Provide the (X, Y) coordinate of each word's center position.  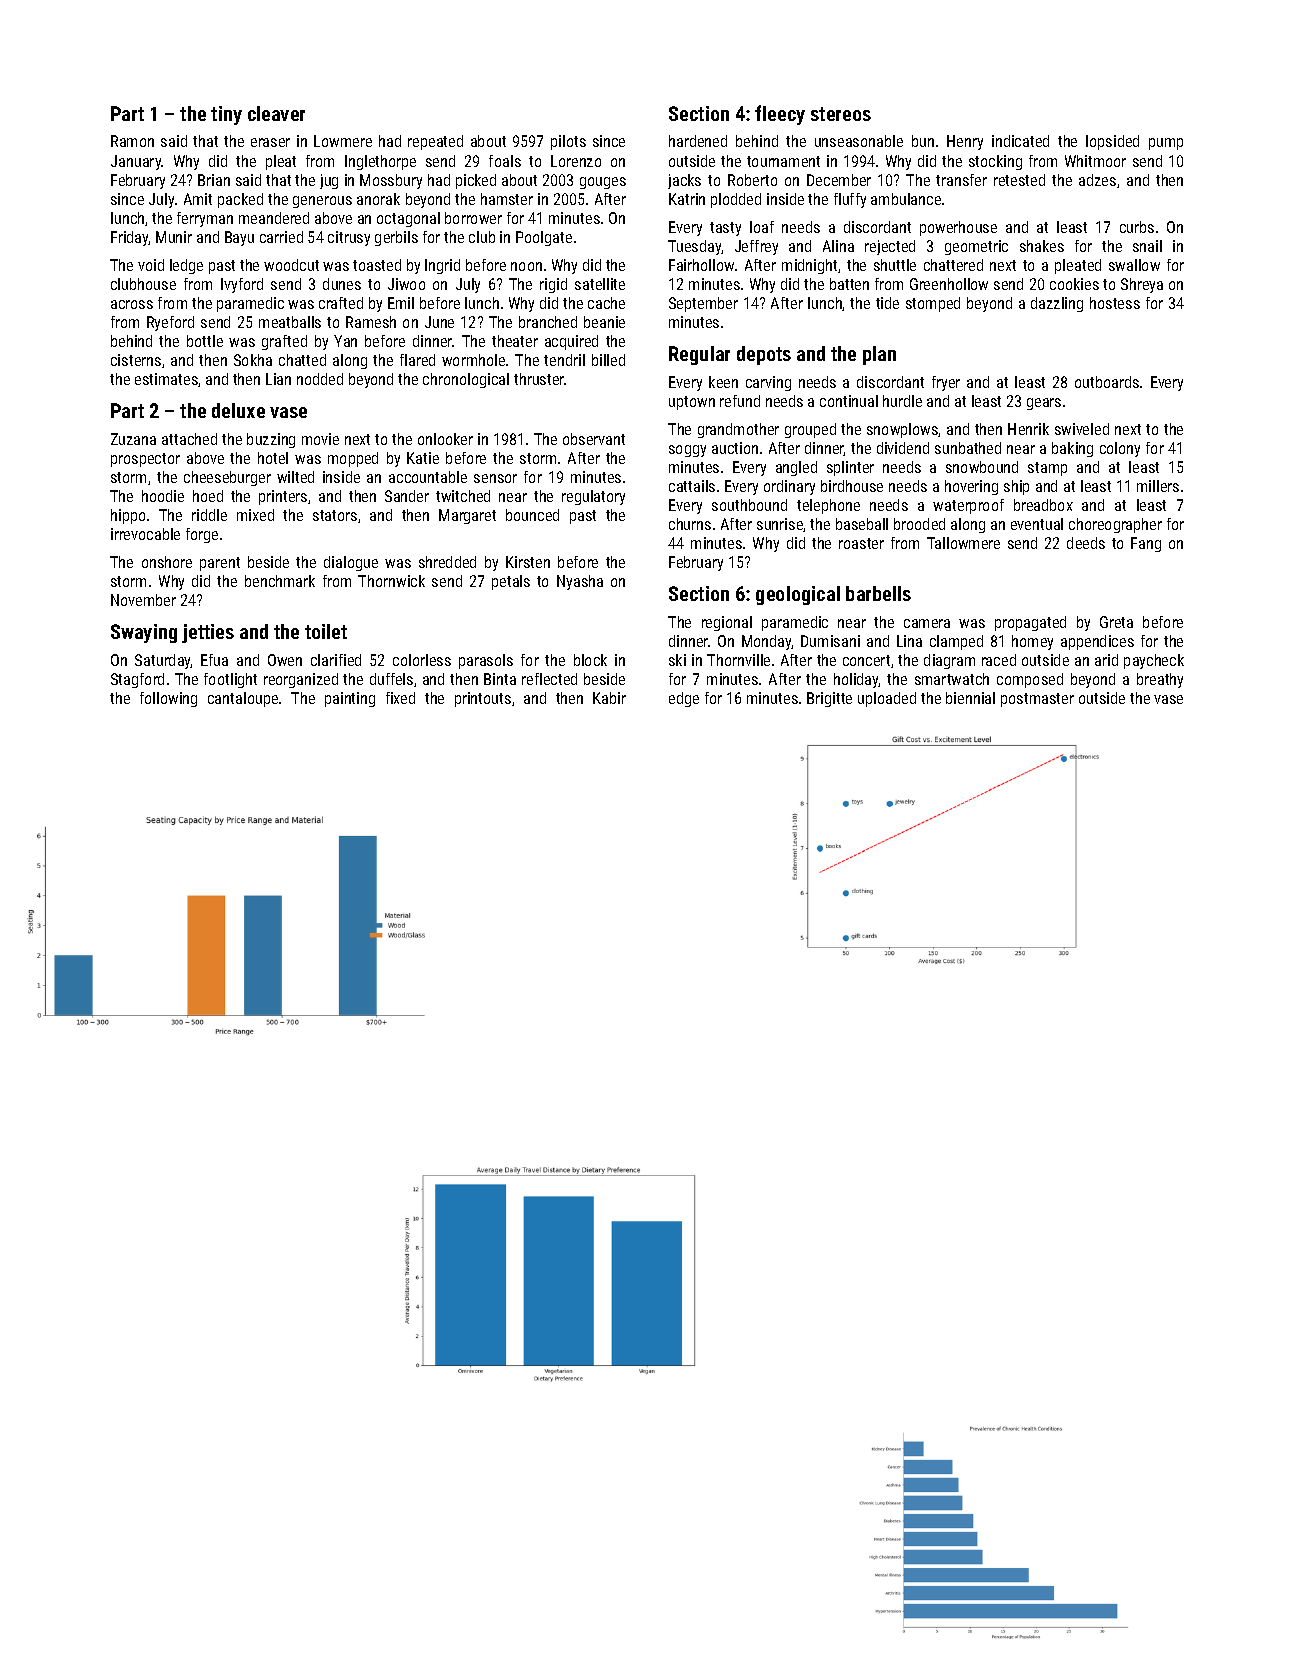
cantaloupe (243, 699)
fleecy (780, 115)
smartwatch (952, 679)
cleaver (276, 113)
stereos (841, 114)
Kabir (609, 698)
